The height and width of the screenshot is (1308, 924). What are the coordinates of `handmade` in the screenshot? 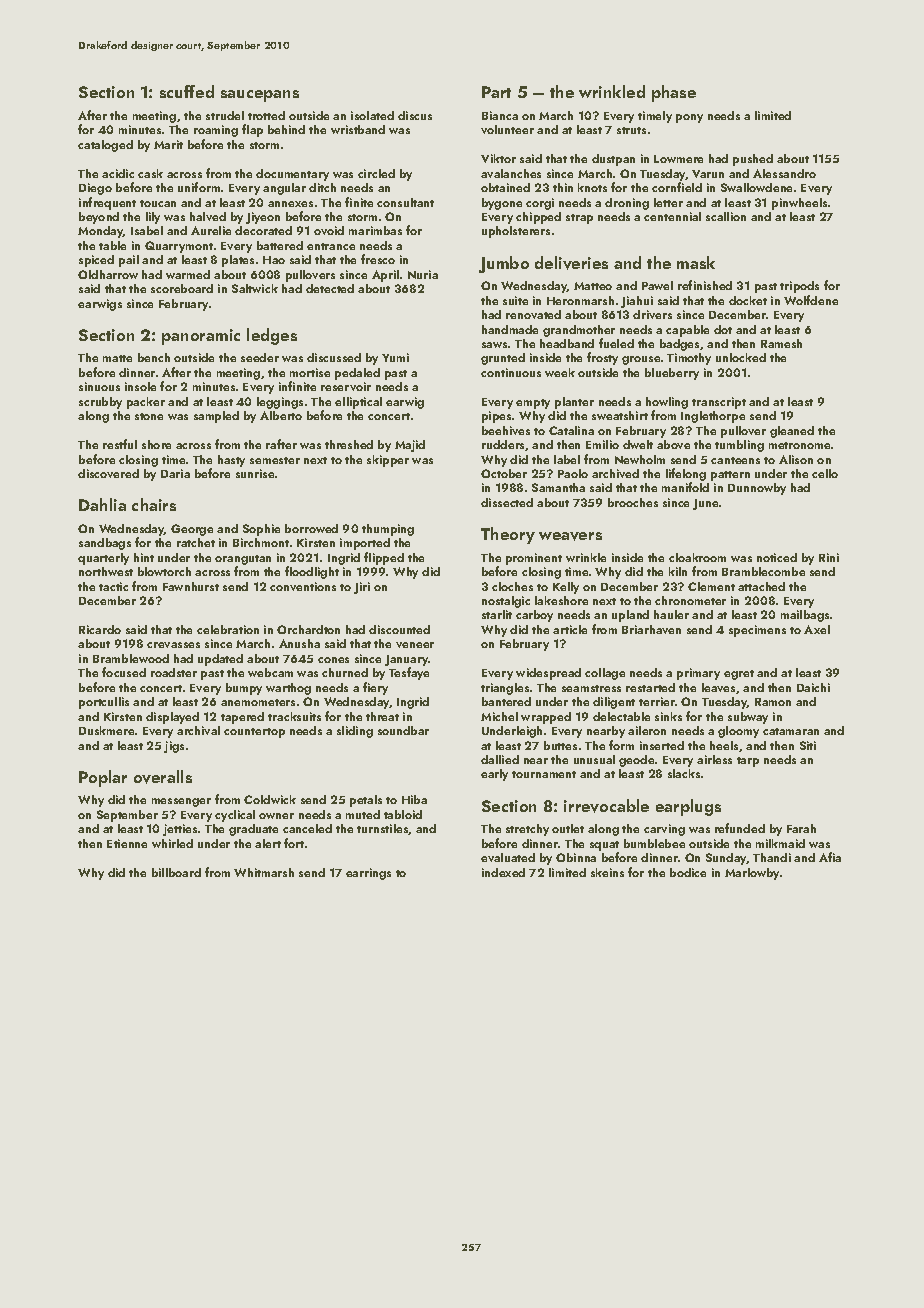 It's located at (510, 329).
